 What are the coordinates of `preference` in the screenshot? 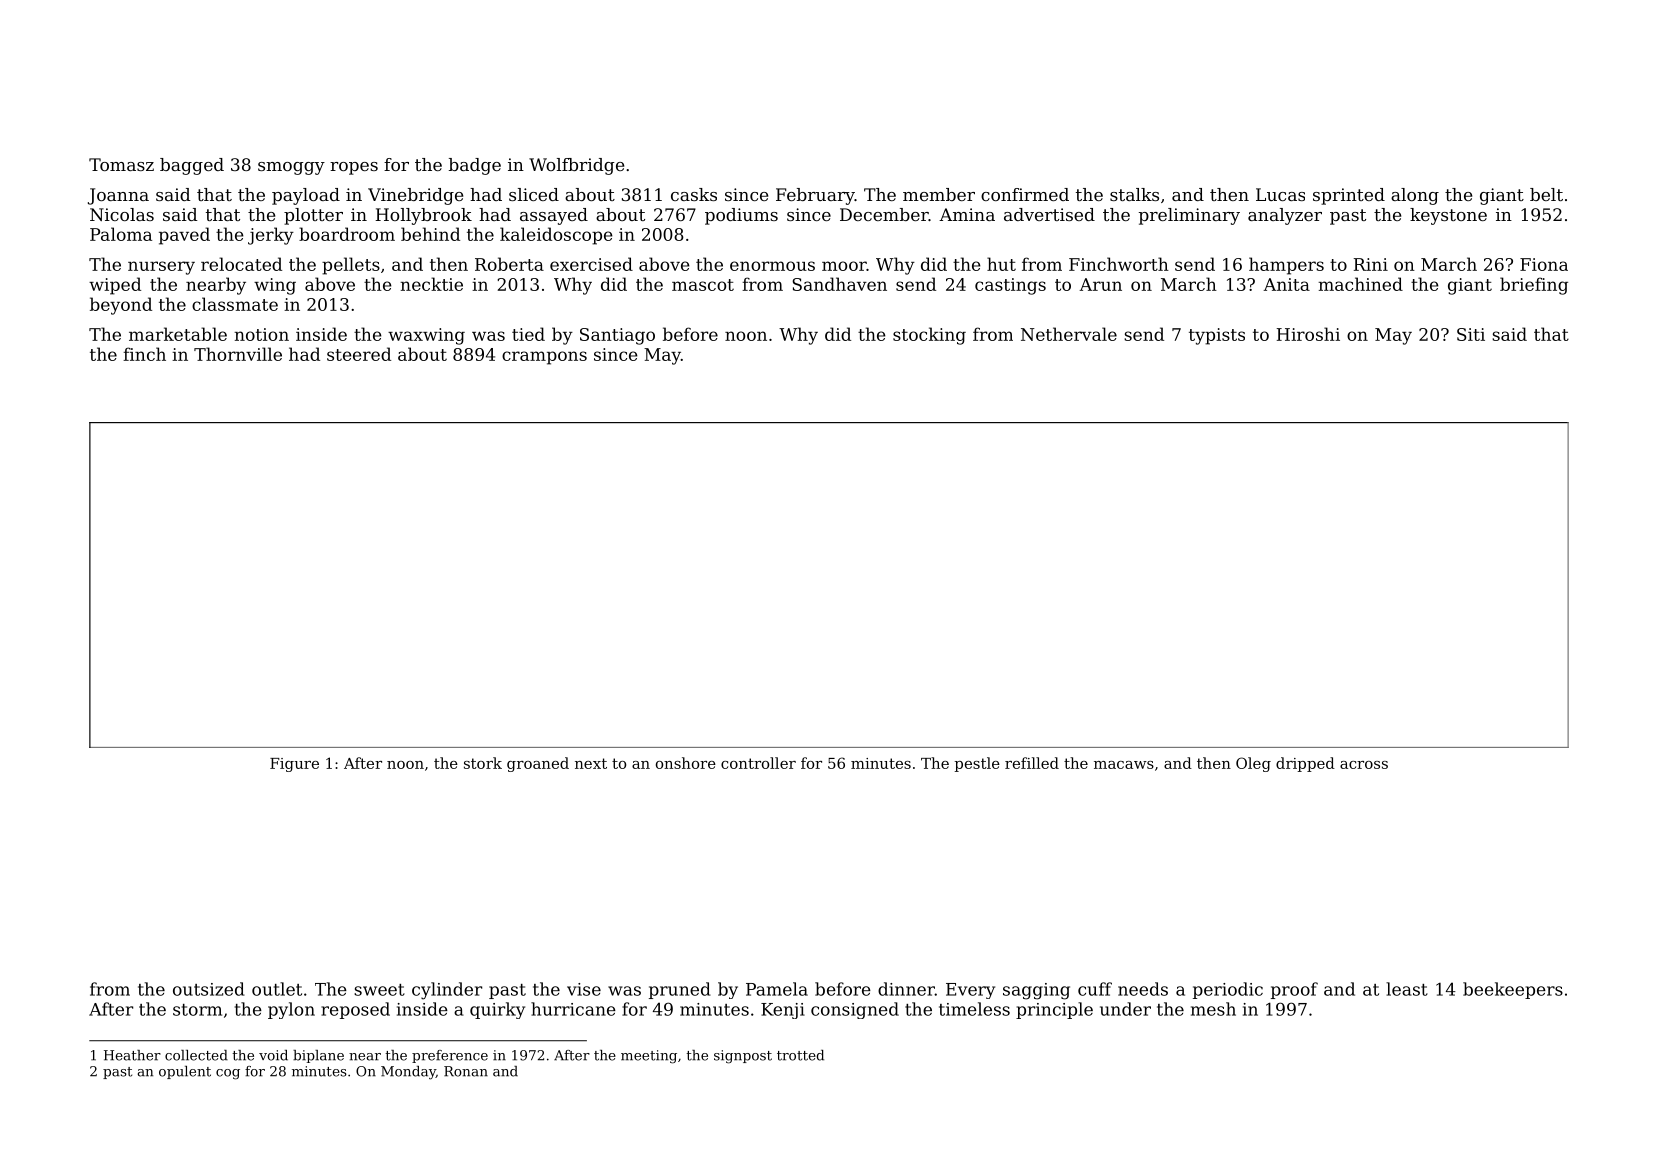 It's located at (450, 1056).
